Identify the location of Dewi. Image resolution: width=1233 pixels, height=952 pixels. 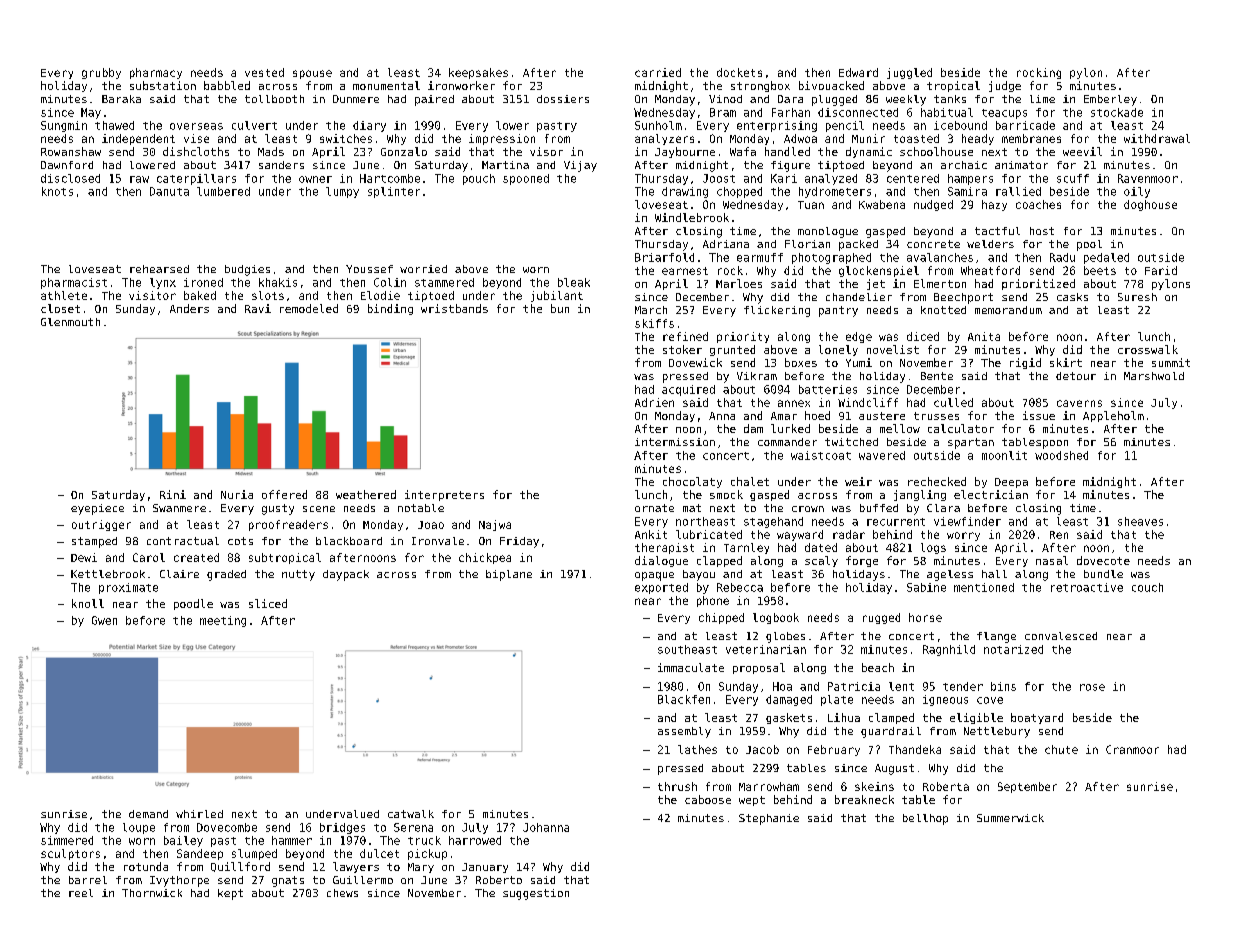
(84, 557).
